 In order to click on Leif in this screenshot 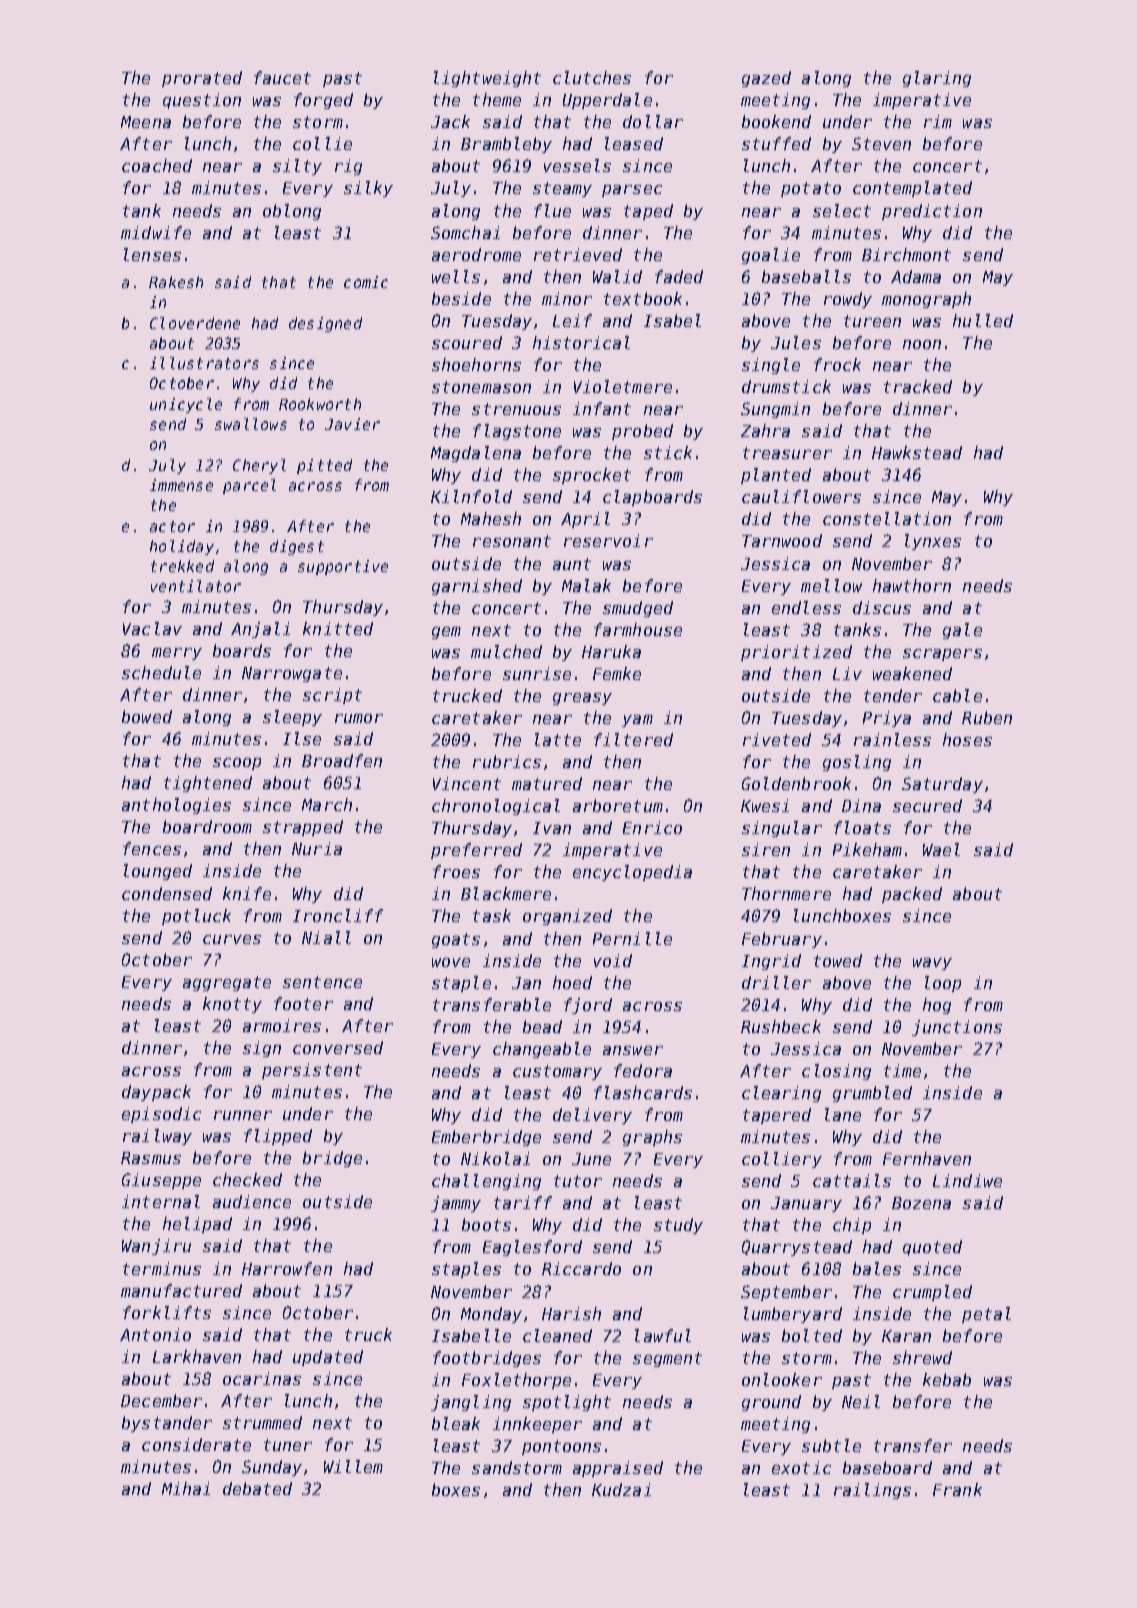, I will do `click(572, 320)`.
